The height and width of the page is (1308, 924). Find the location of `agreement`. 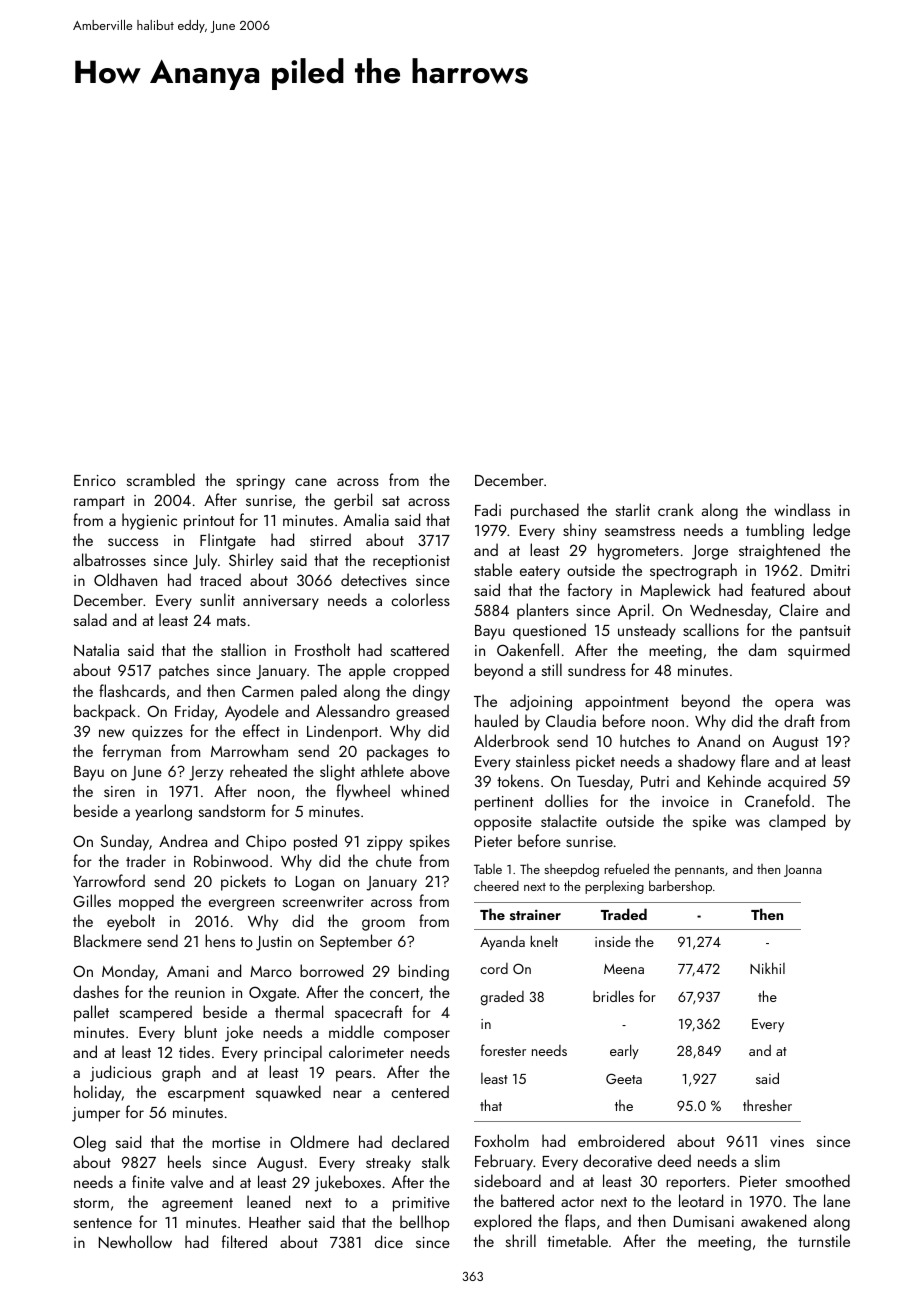

agreement is located at coordinates (197, 1205).
